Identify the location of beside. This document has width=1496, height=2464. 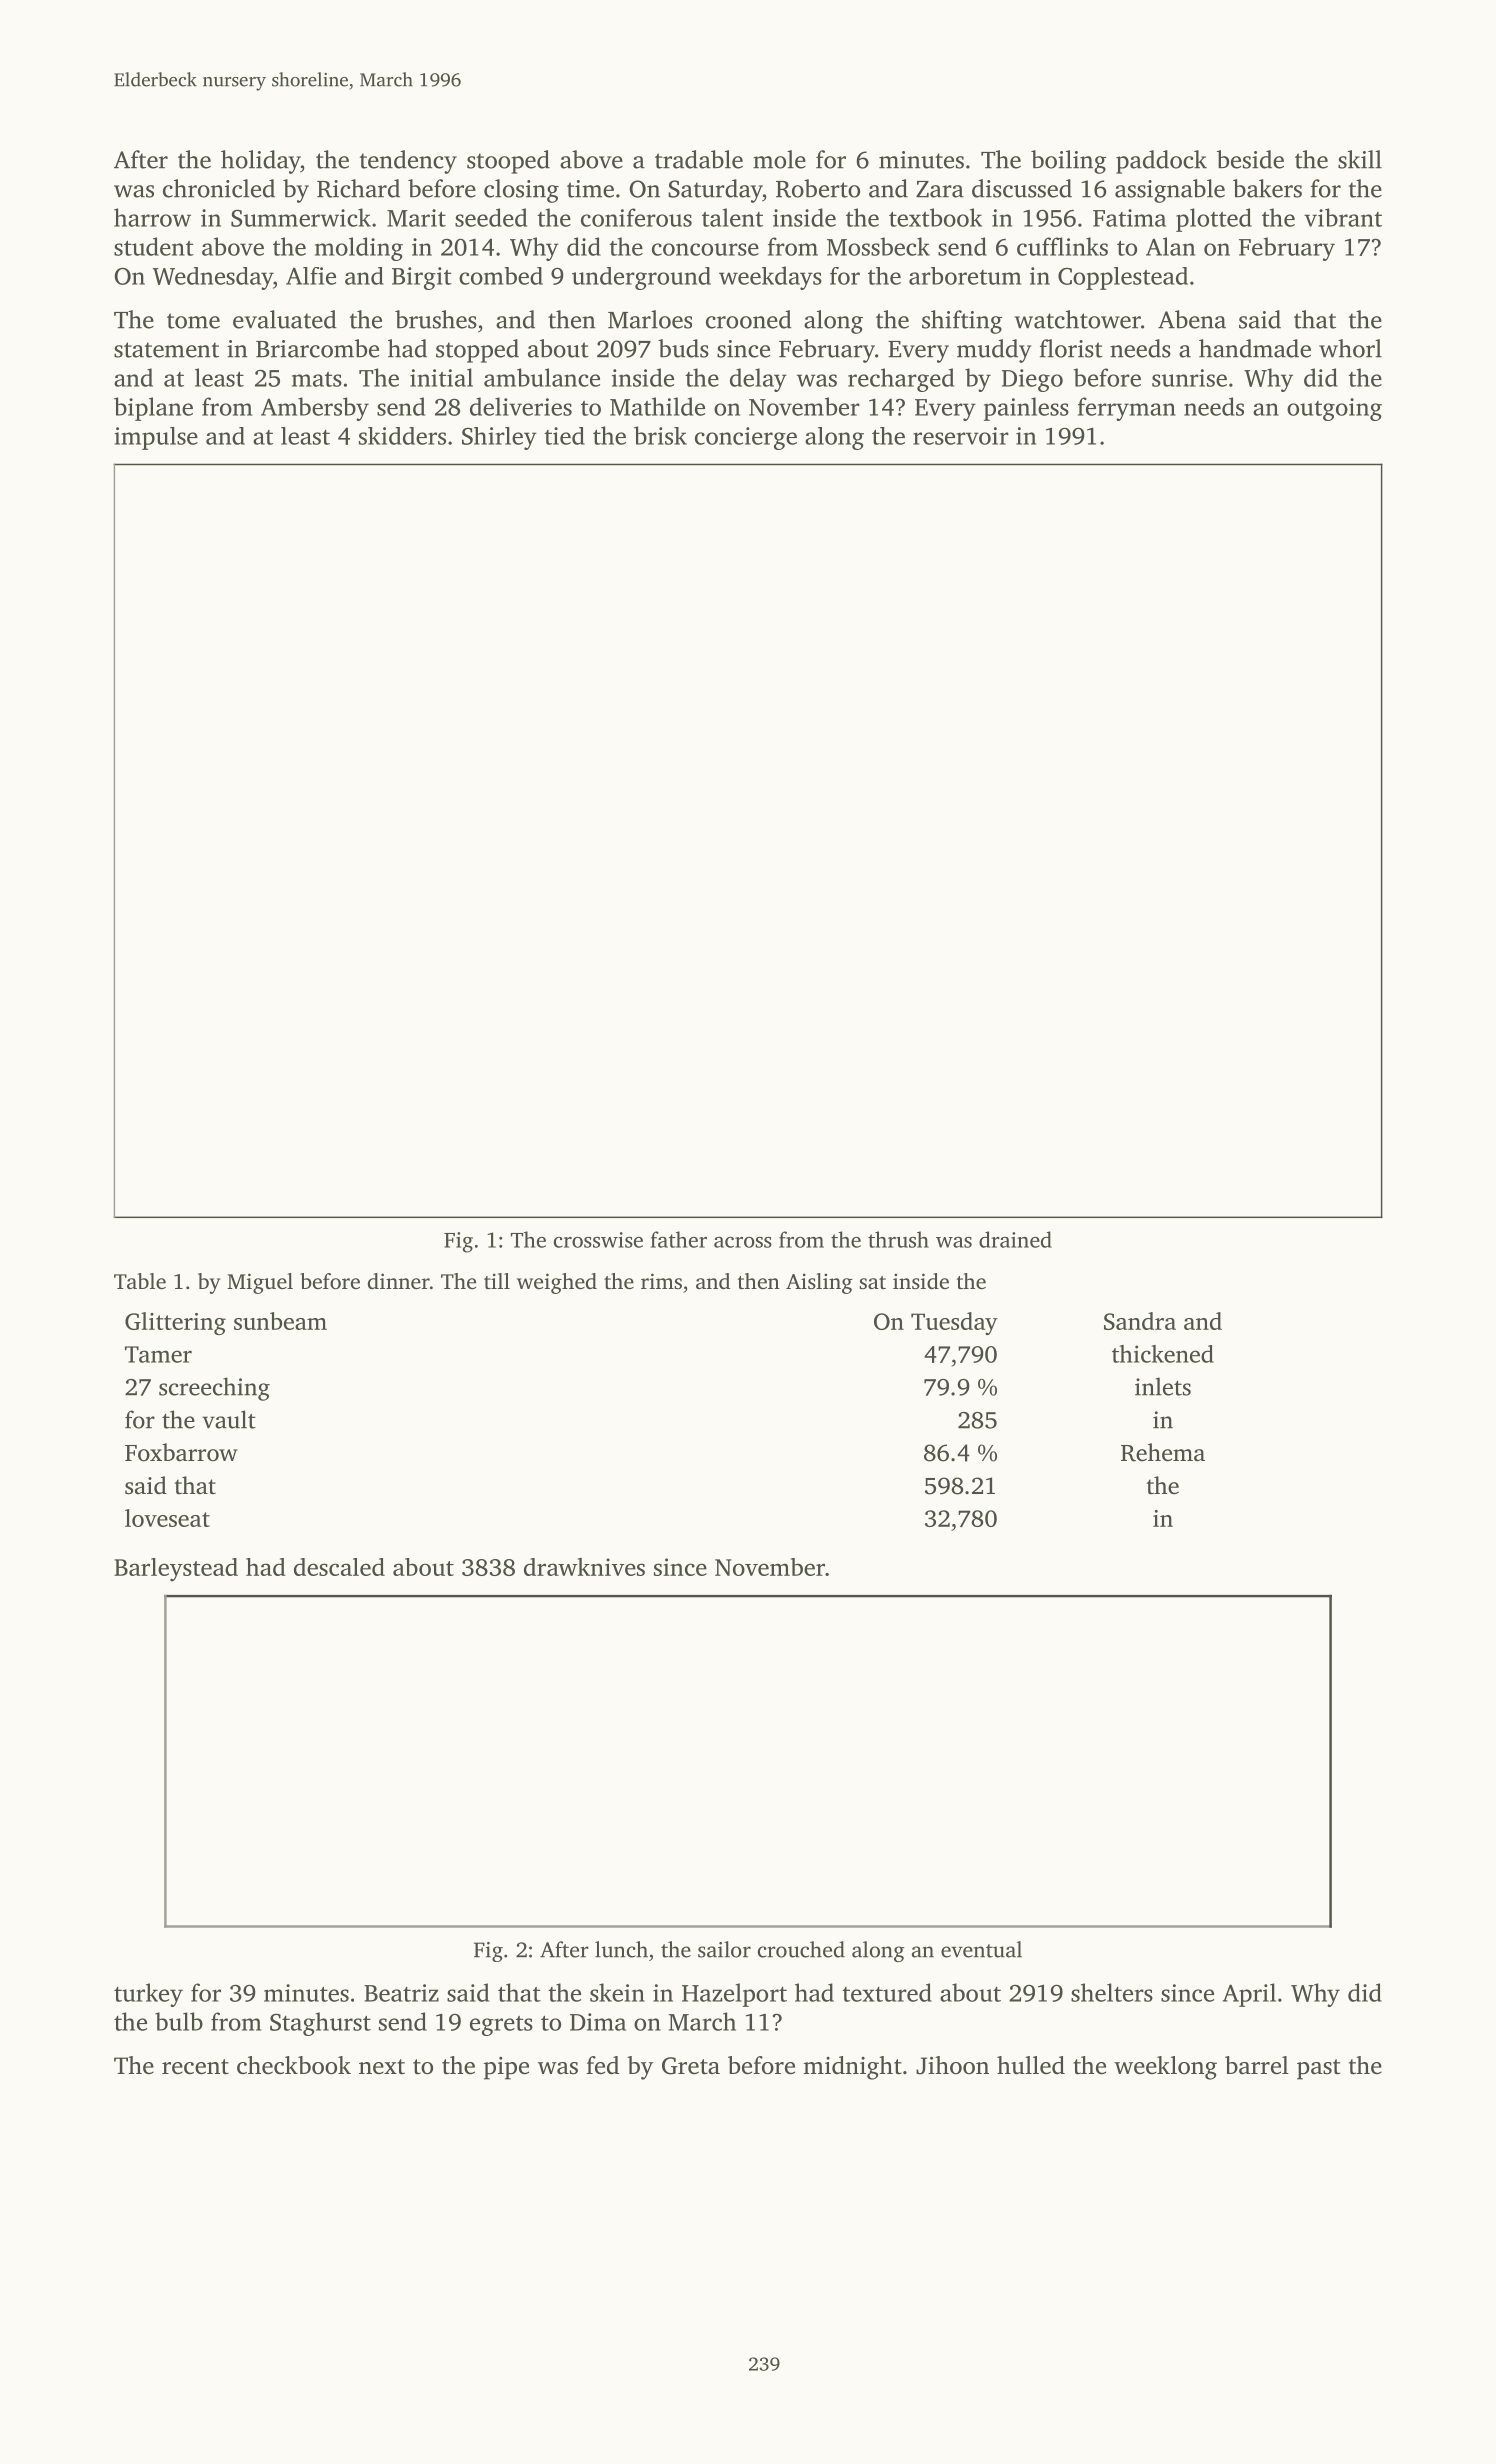
(1250, 159).
